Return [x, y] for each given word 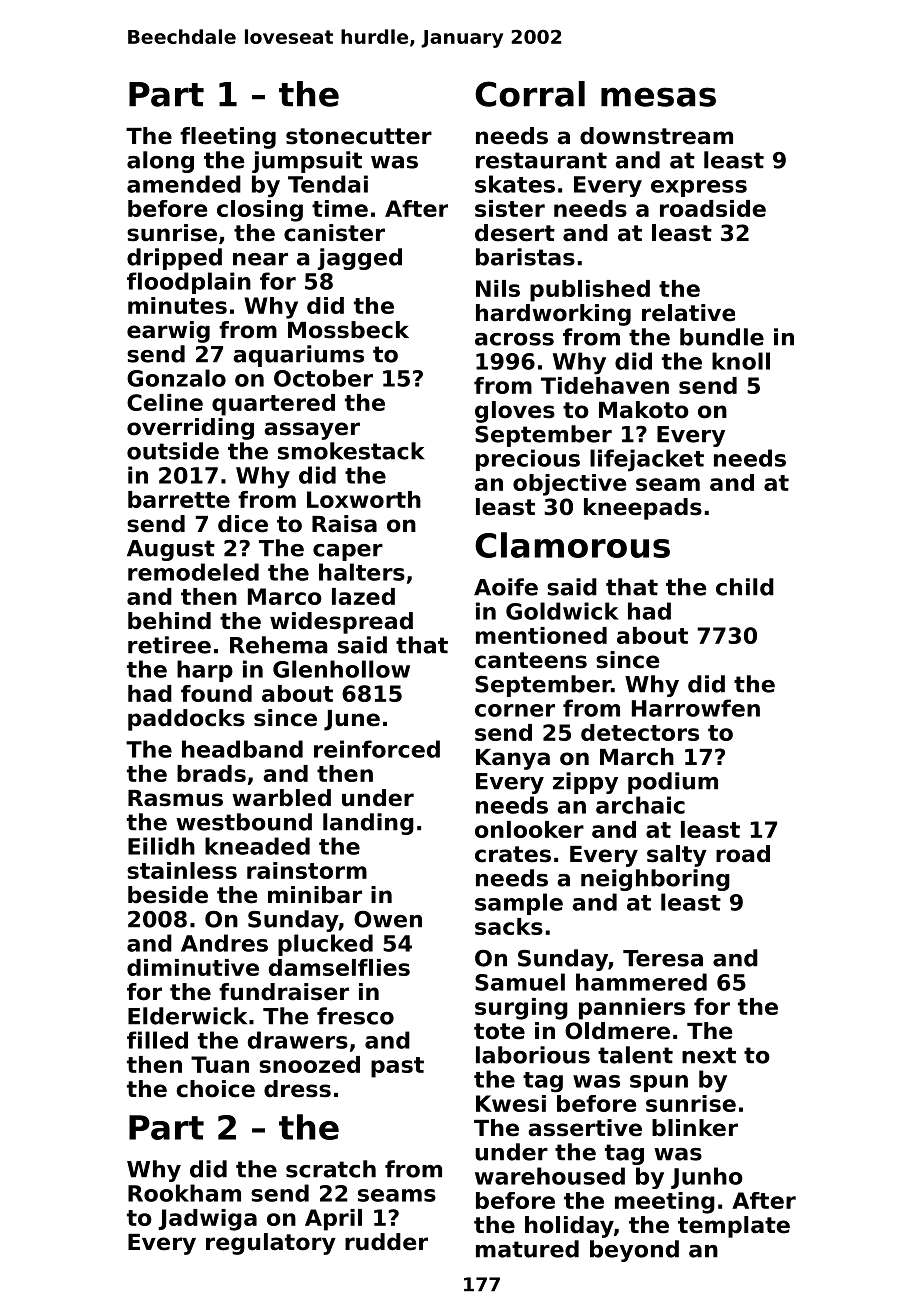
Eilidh [161, 846]
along [160, 162]
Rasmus [175, 798]
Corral [530, 94]
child [745, 587]
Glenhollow [341, 669]
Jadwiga [207, 1220]
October [323, 378]
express [699, 188]
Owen [388, 919]
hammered [641, 982]
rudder [386, 1242]
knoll [741, 361]
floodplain [189, 283]
